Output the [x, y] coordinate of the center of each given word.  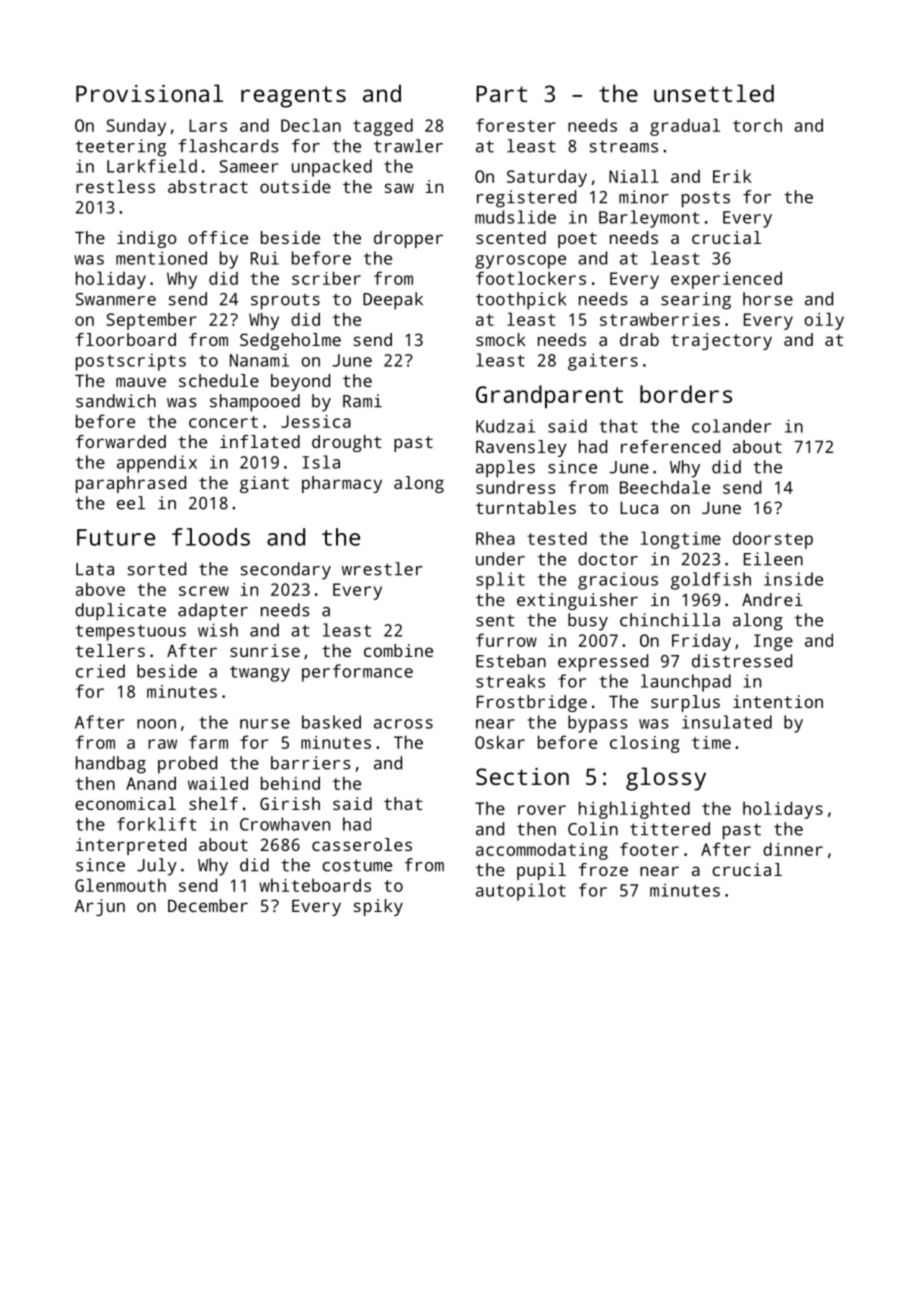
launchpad [686, 683]
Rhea [495, 538]
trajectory [721, 341]
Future [116, 537]
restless [115, 186]
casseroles [362, 844]
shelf [213, 803]
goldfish [711, 581]
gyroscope [520, 262]
